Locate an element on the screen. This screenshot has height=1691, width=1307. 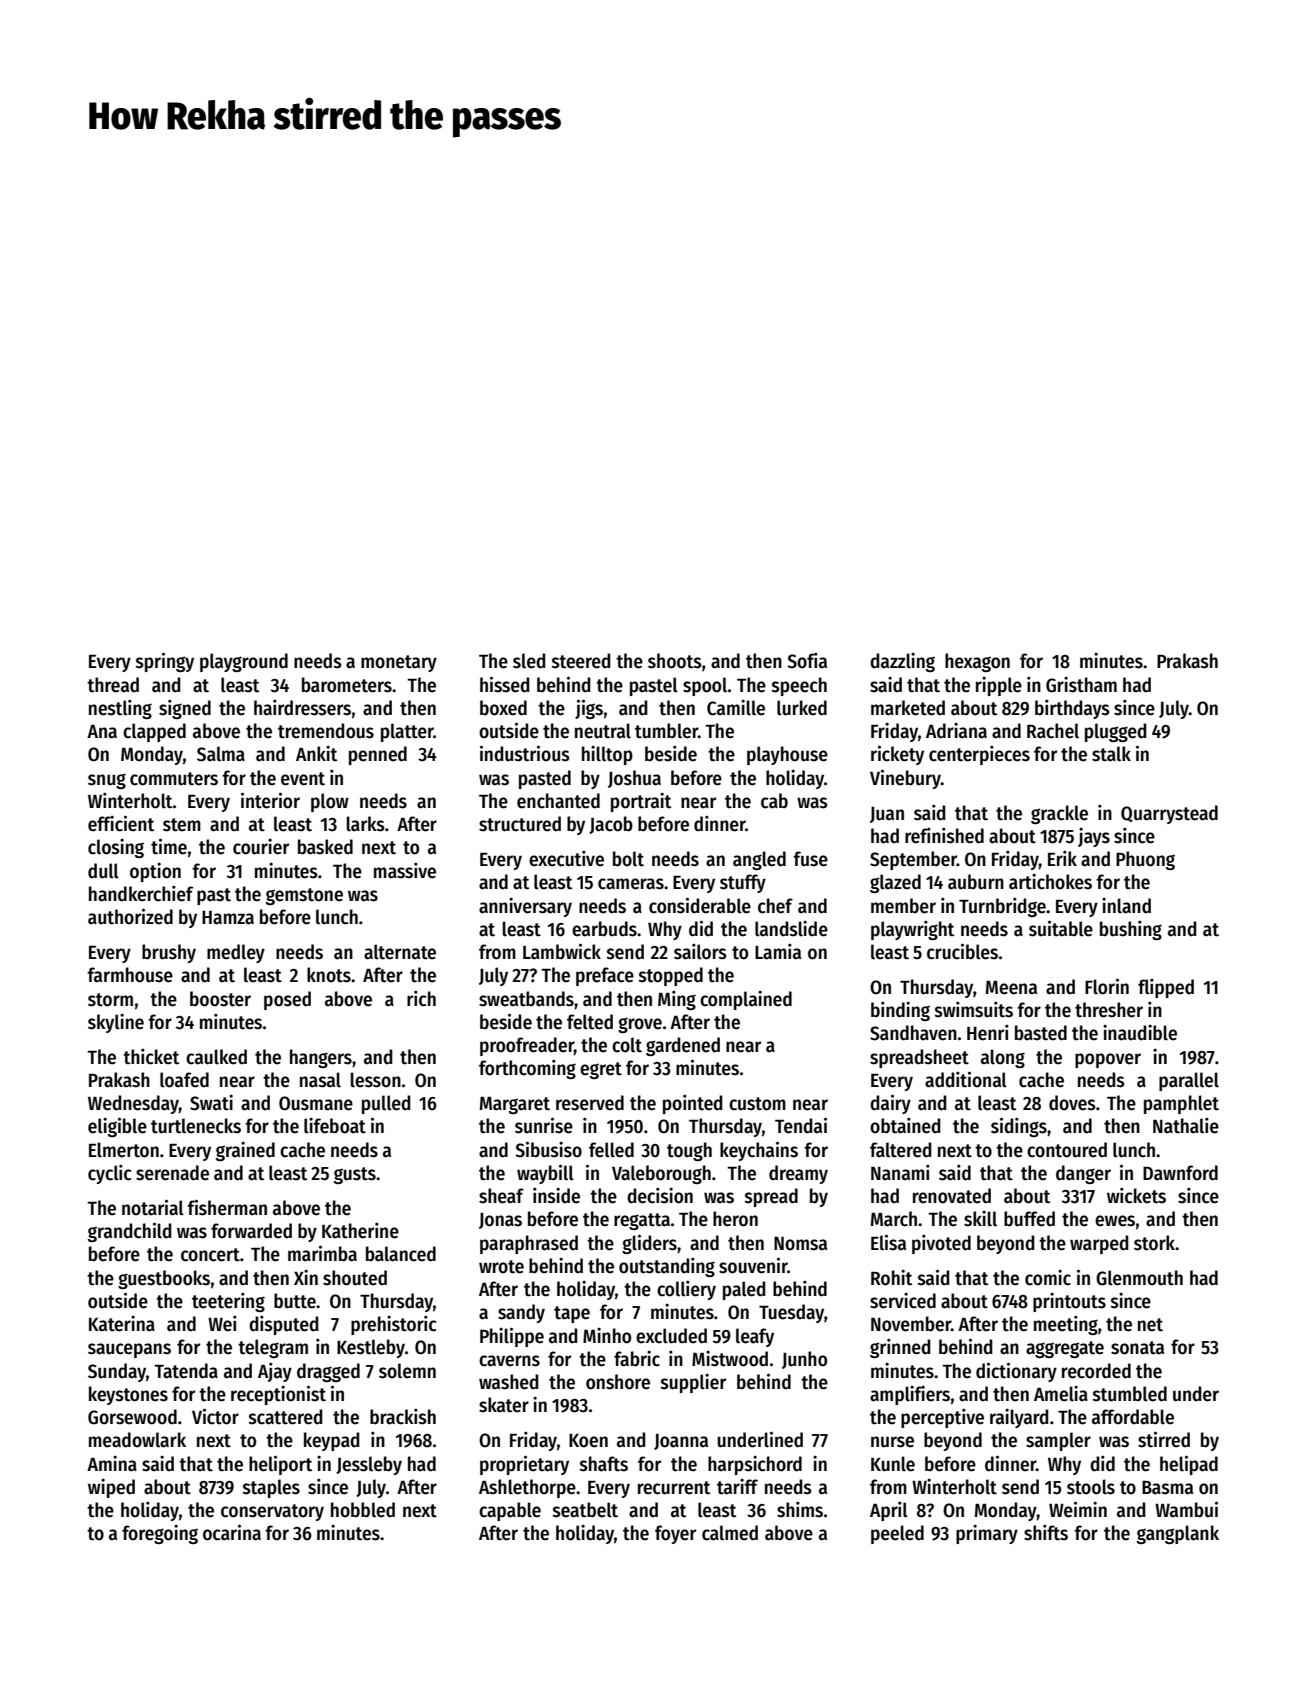
Gristham is located at coordinates (1081, 685).
